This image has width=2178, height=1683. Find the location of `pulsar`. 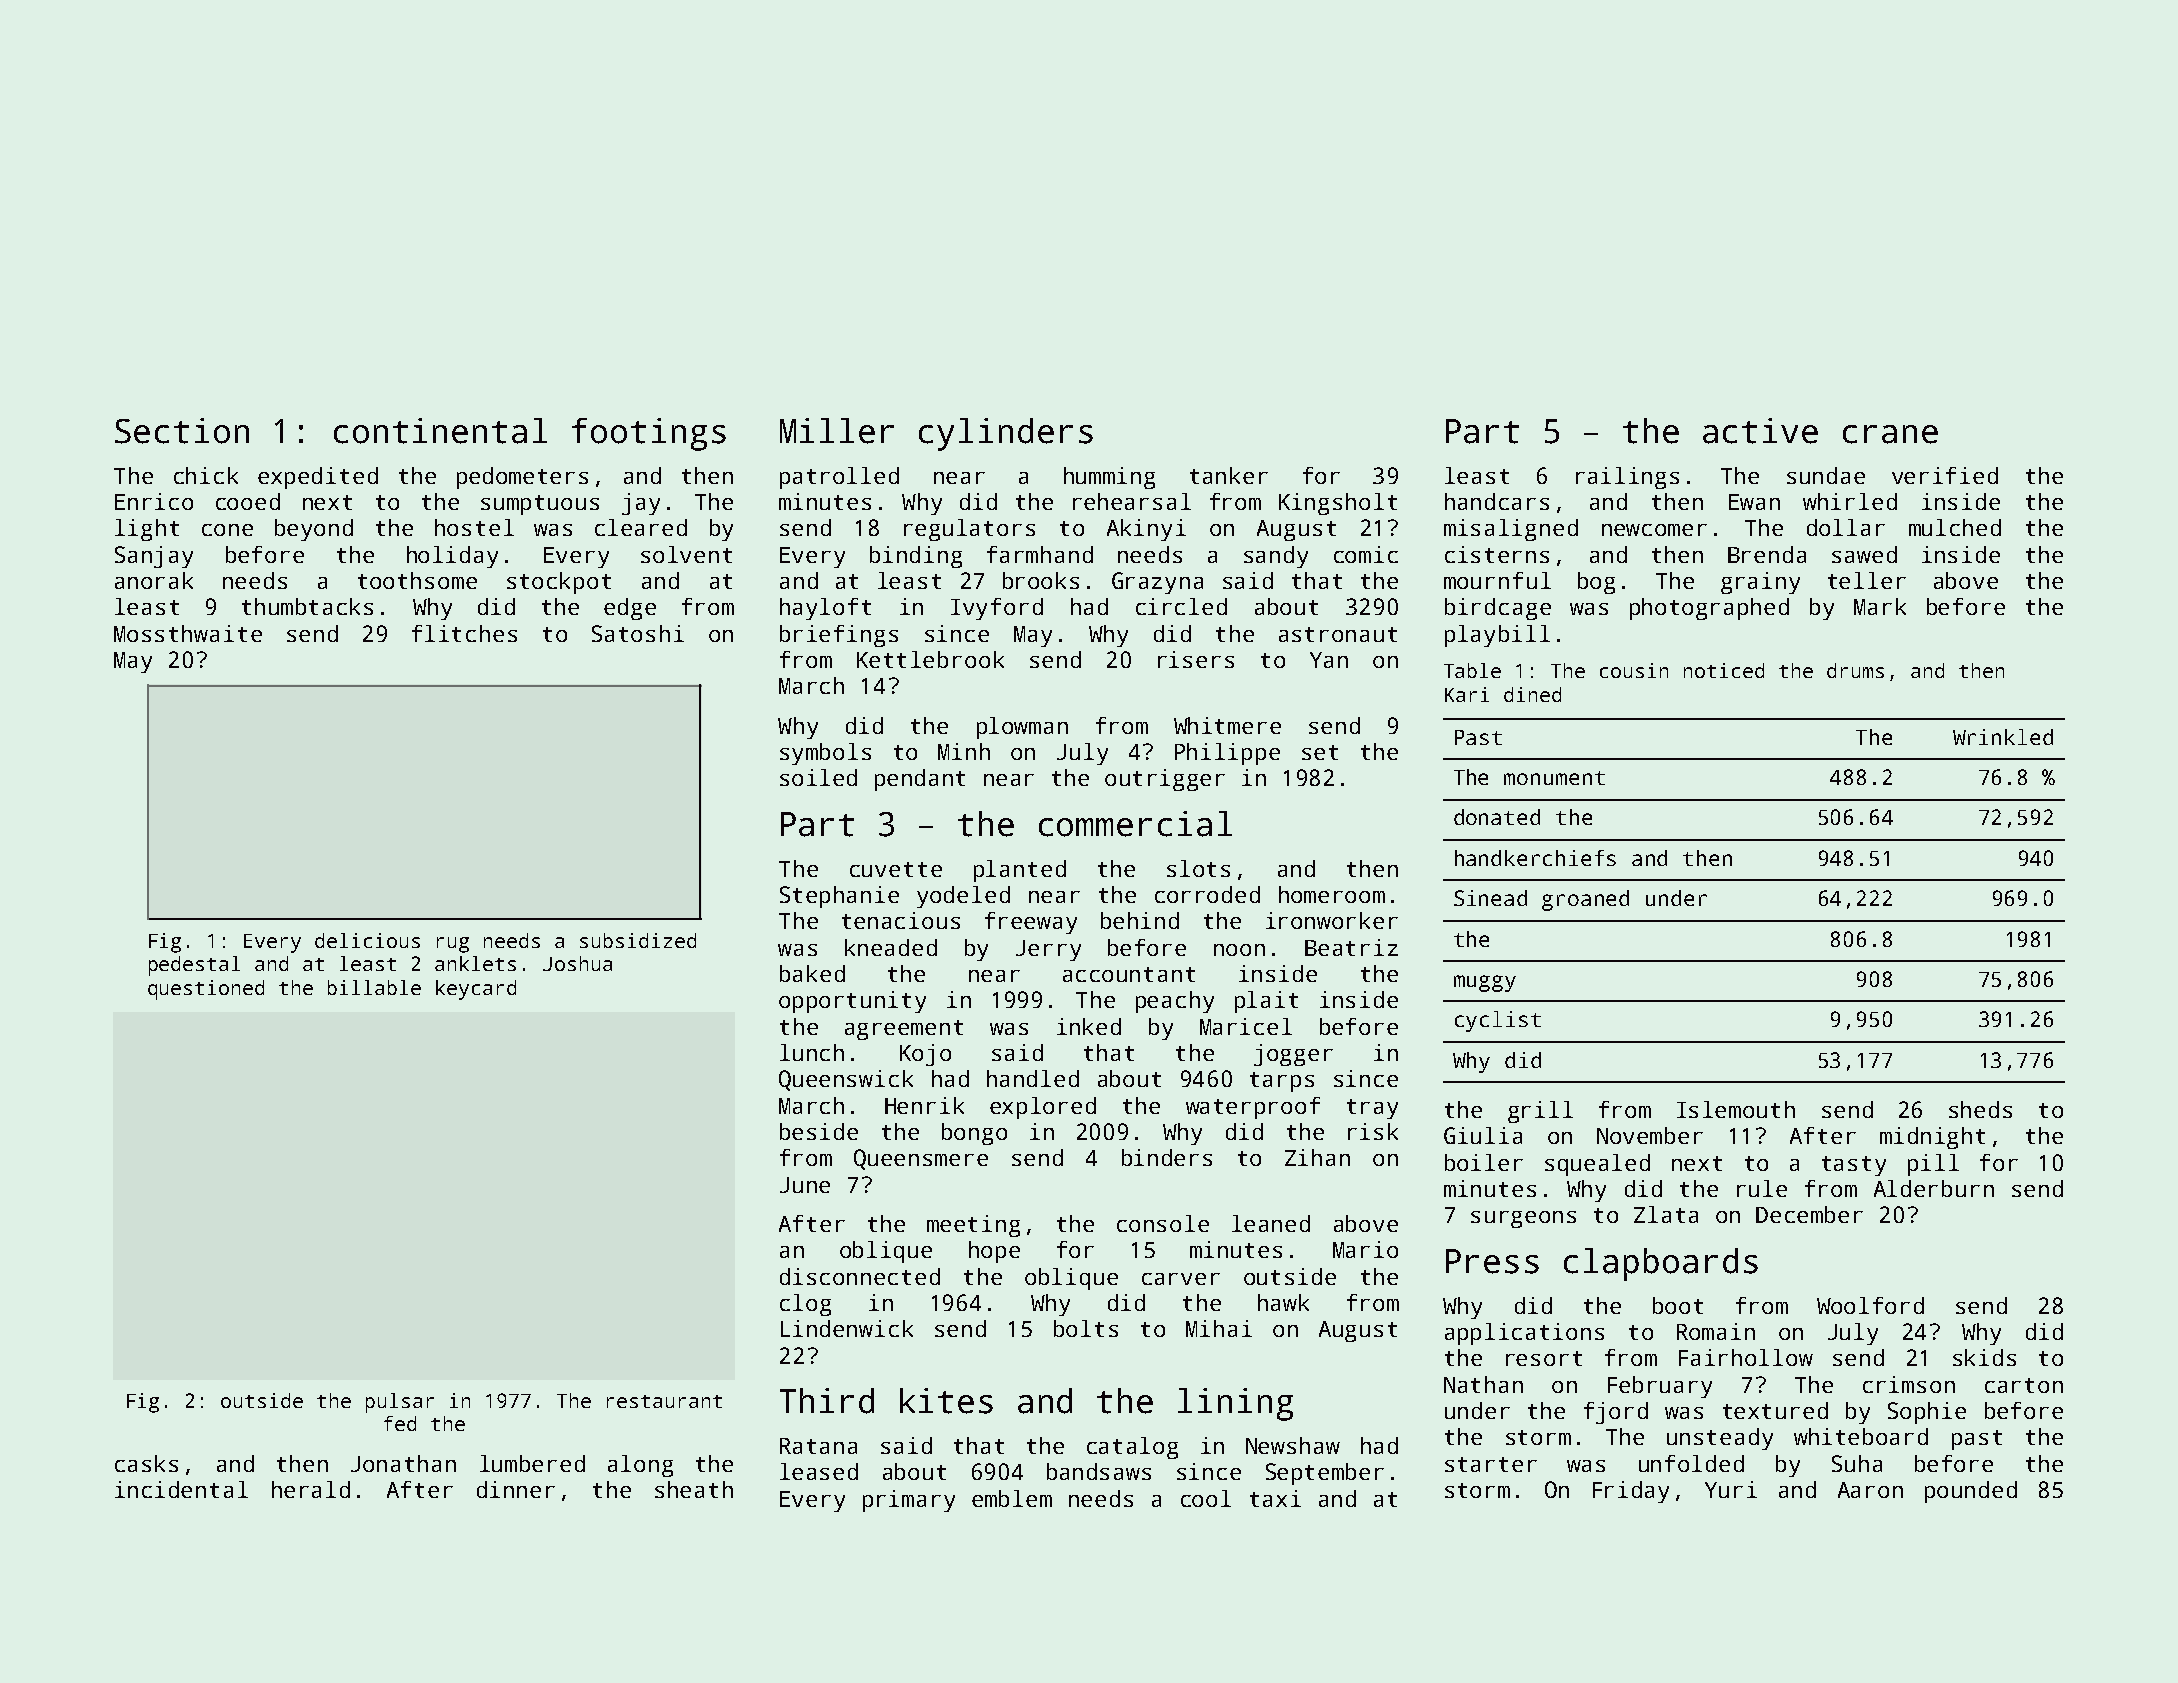

pulsar is located at coordinates (400, 1403).
